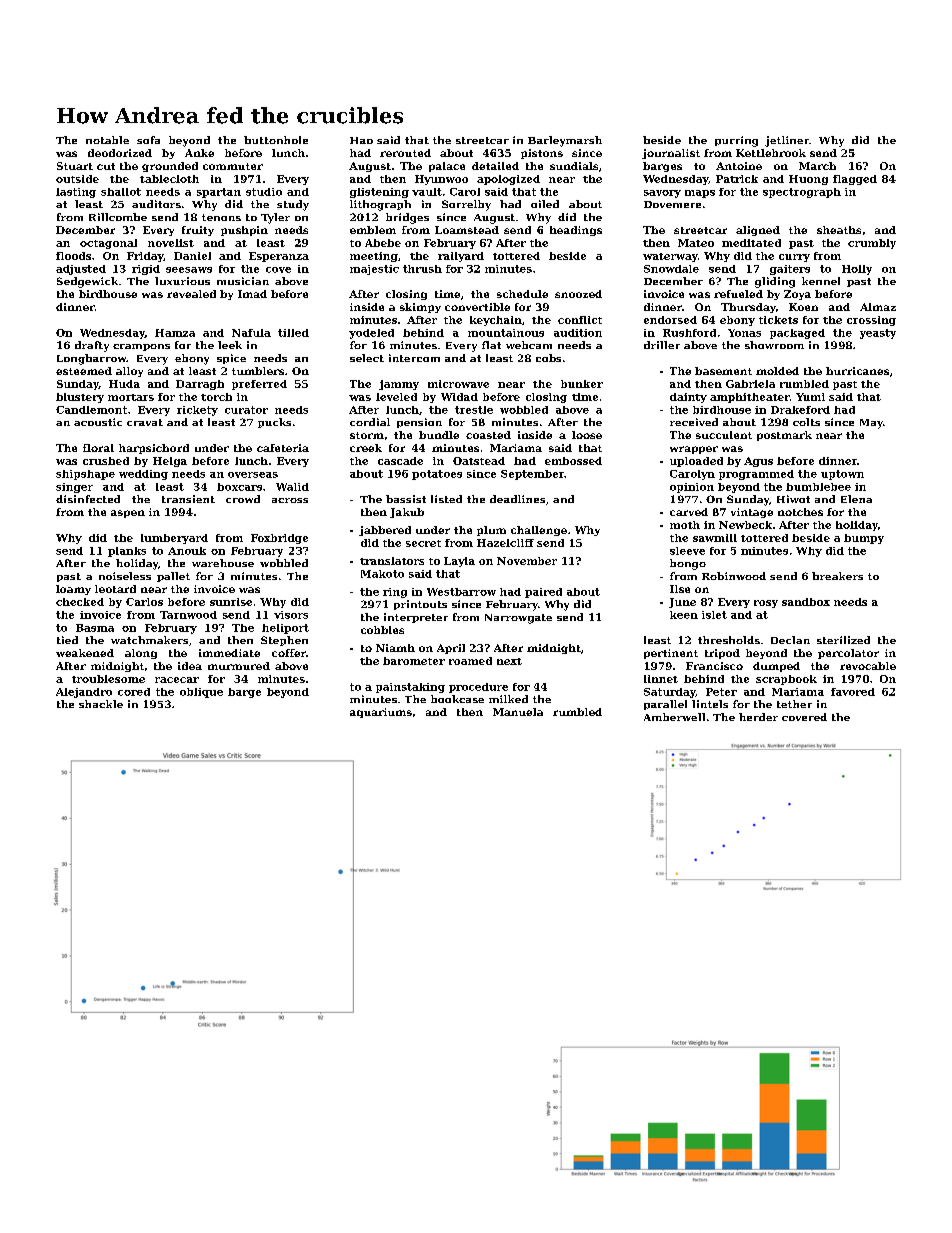  What do you see at coordinates (665, 705) in the screenshot?
I see `parallel` at bounding box center [665, 705].
